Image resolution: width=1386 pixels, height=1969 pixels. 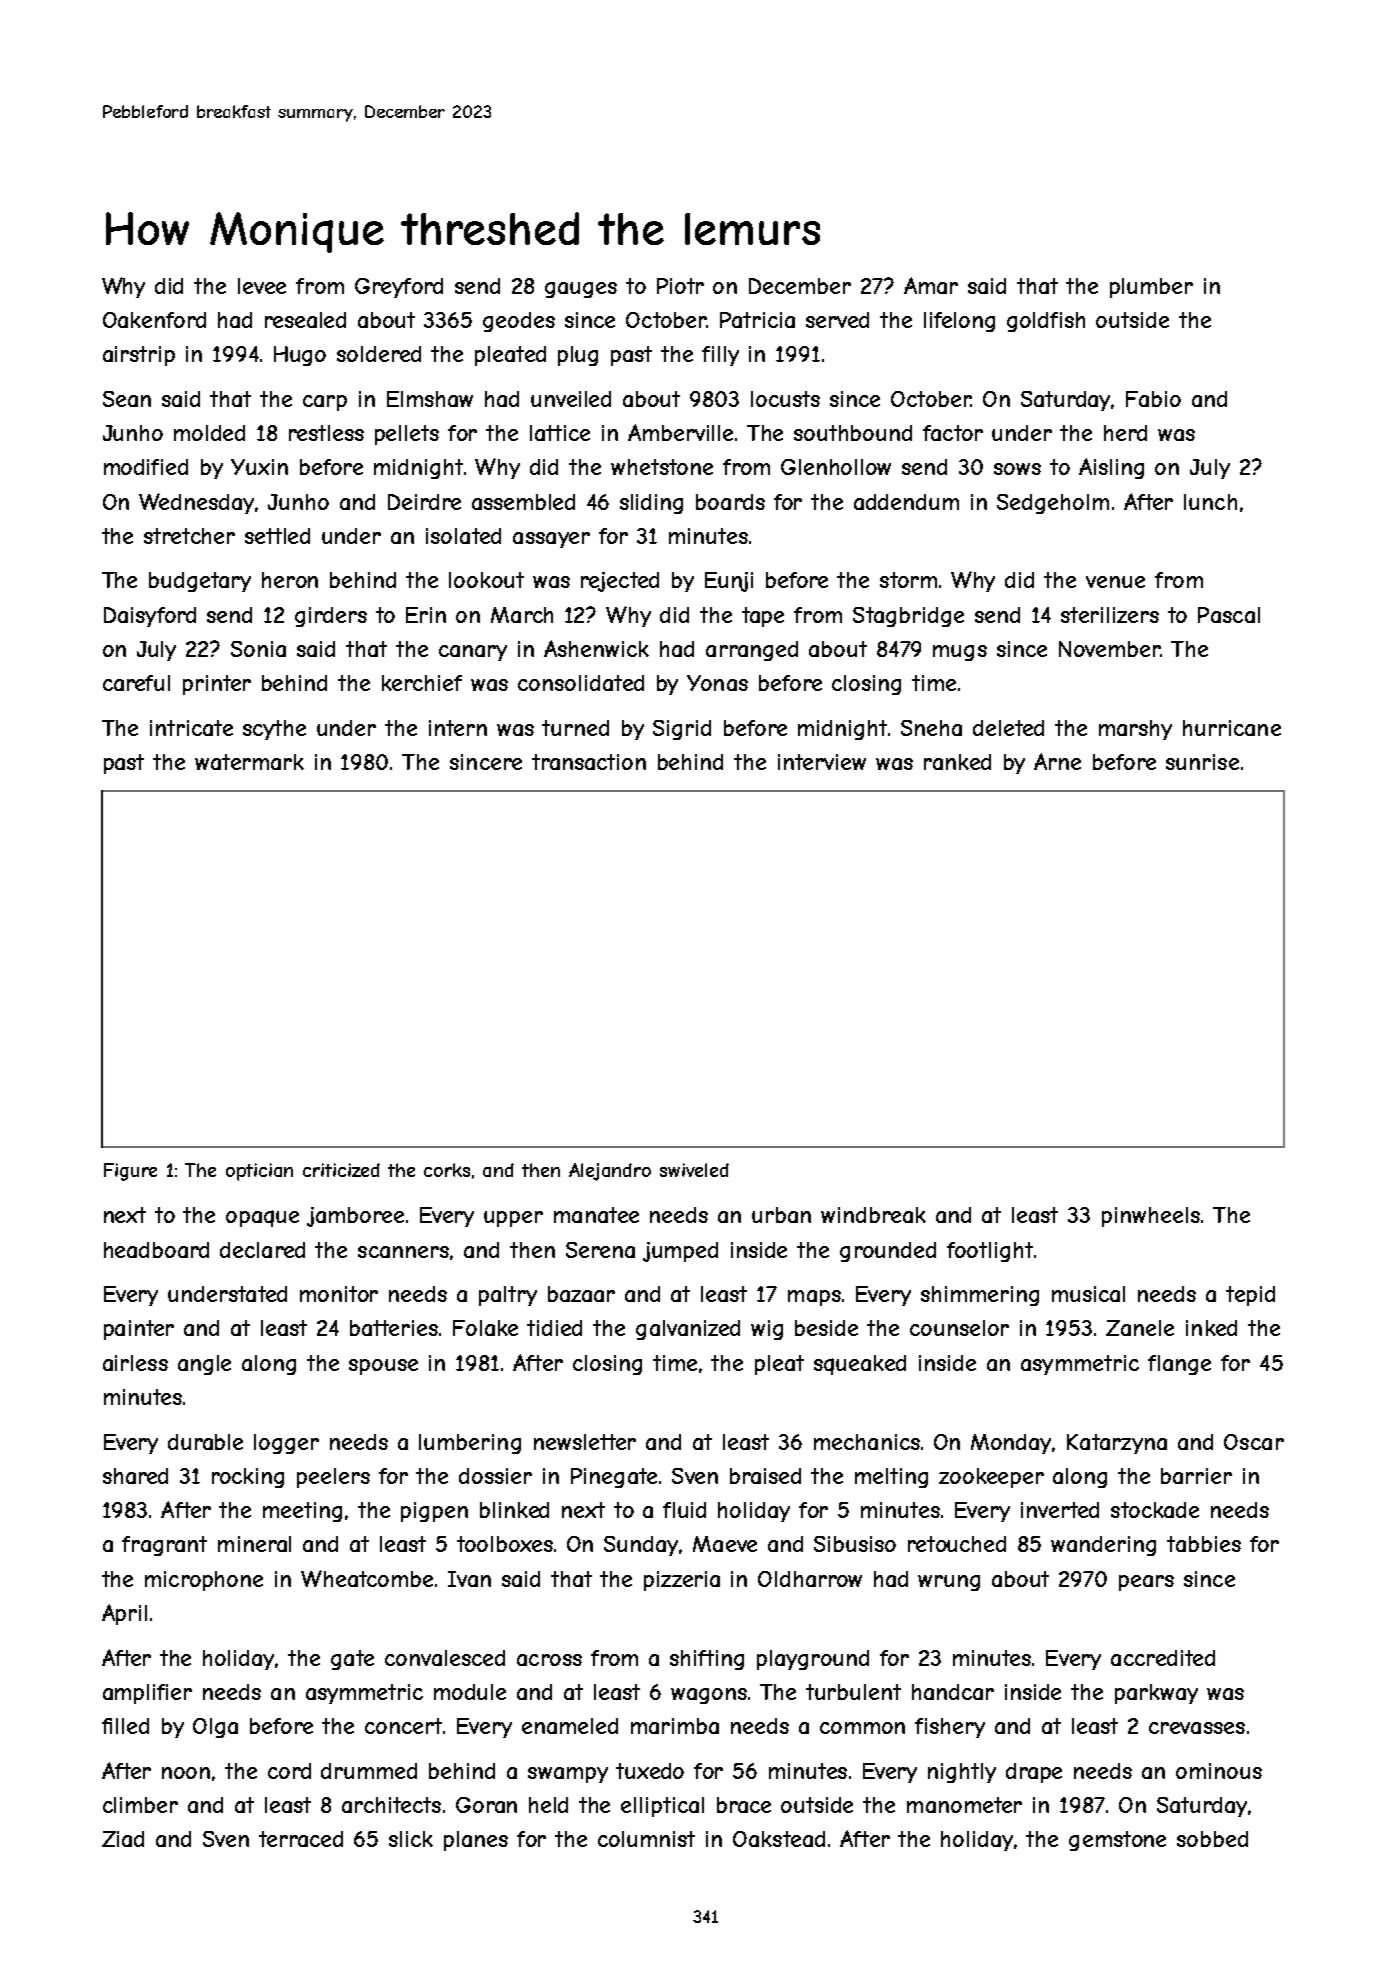 What do you see at coordinates (822, 762) in the screenshot?
I see `interview` at bounding box center [822, 762].
